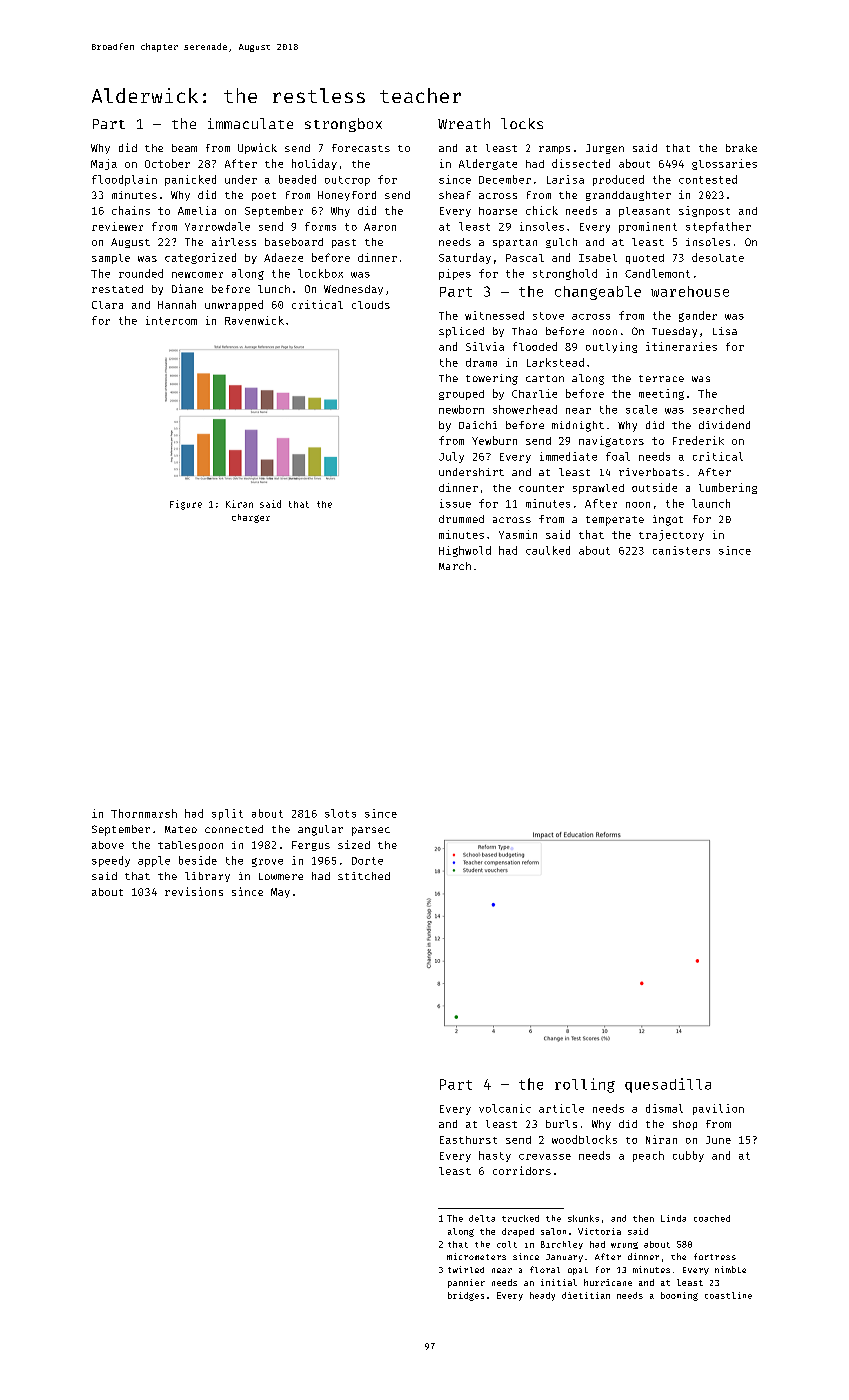 This image has width=849, height=1400. Describe the element at coordinates (254, 320) in the image. I see `Ravenwick` at that location.
